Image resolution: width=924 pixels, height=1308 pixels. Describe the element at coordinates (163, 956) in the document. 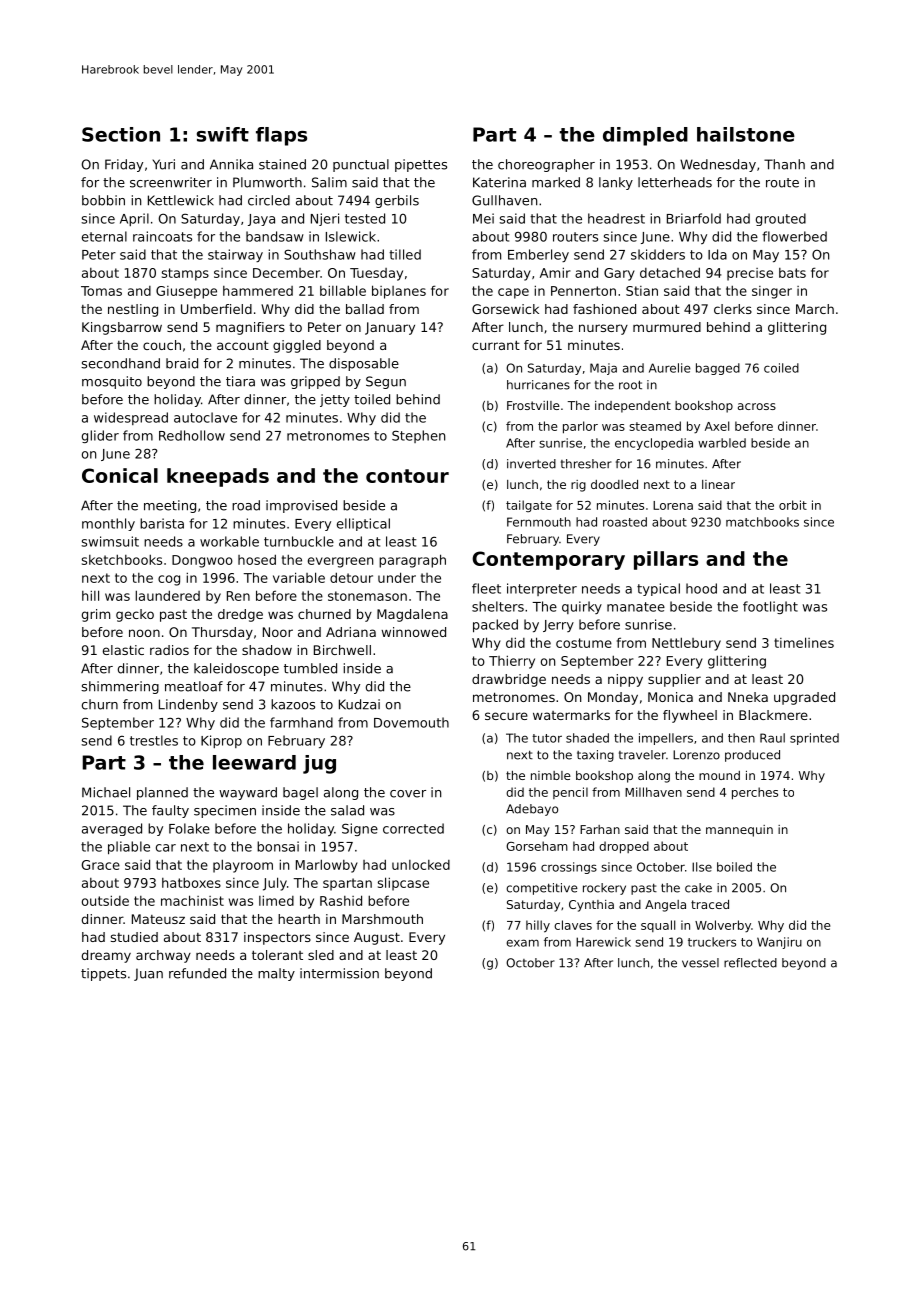

I see `archway` at that location.
